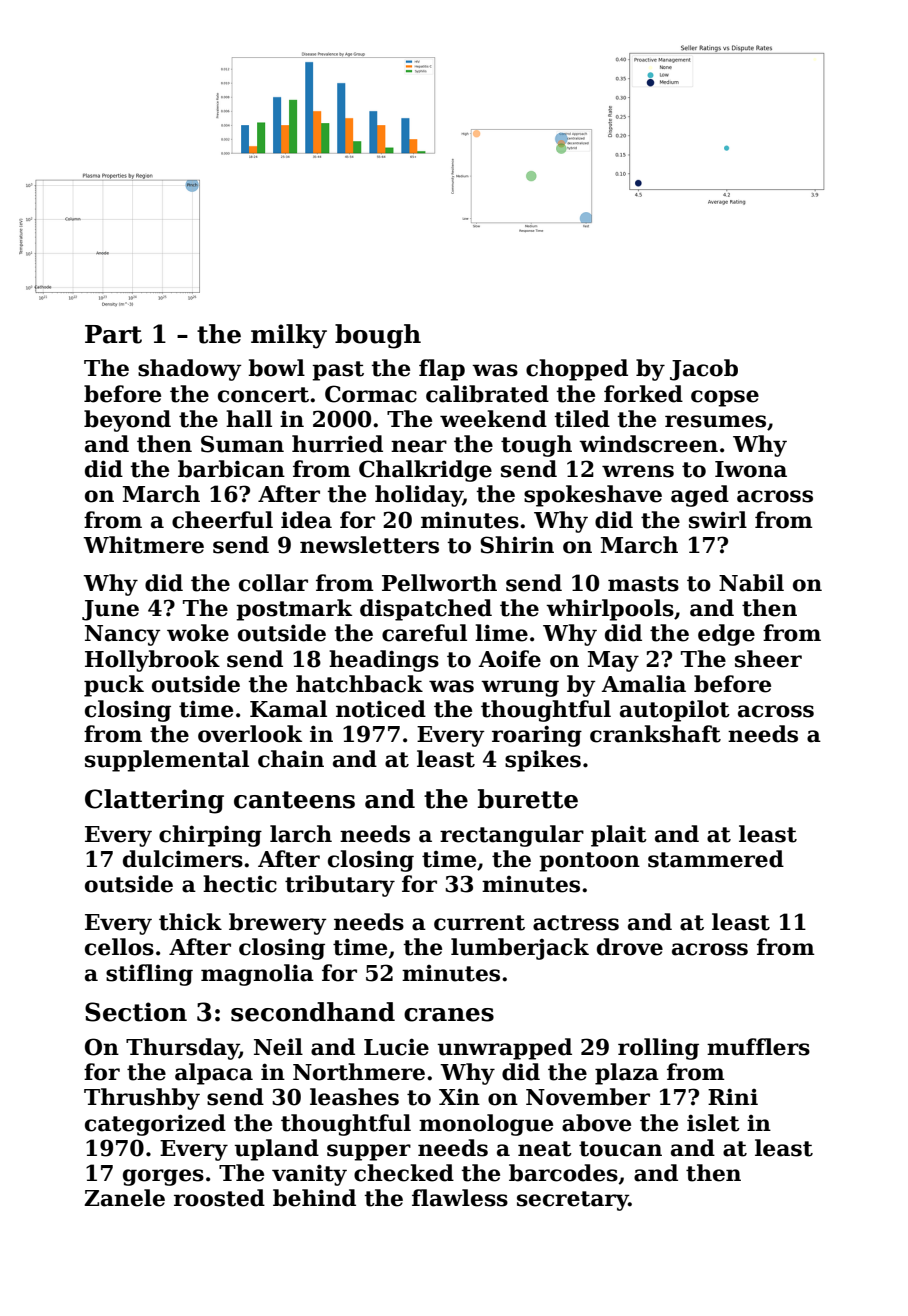  I want to click on Nancy, so click(123, 635).
